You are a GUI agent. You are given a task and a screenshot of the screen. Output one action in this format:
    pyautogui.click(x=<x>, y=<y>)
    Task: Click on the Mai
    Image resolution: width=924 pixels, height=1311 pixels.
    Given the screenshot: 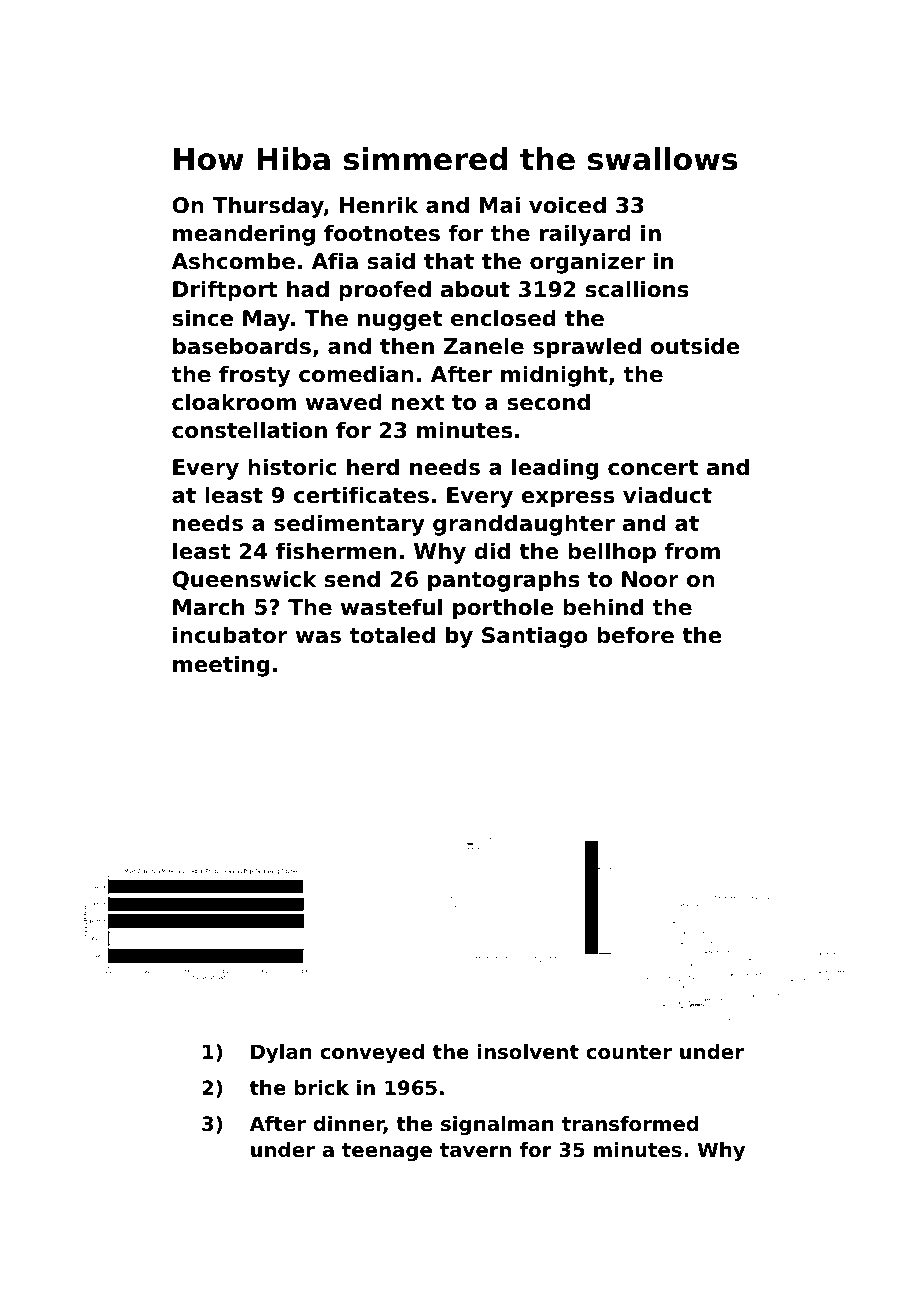 What is the action you would take?
    pyautogui.click(x=500, y=205)
